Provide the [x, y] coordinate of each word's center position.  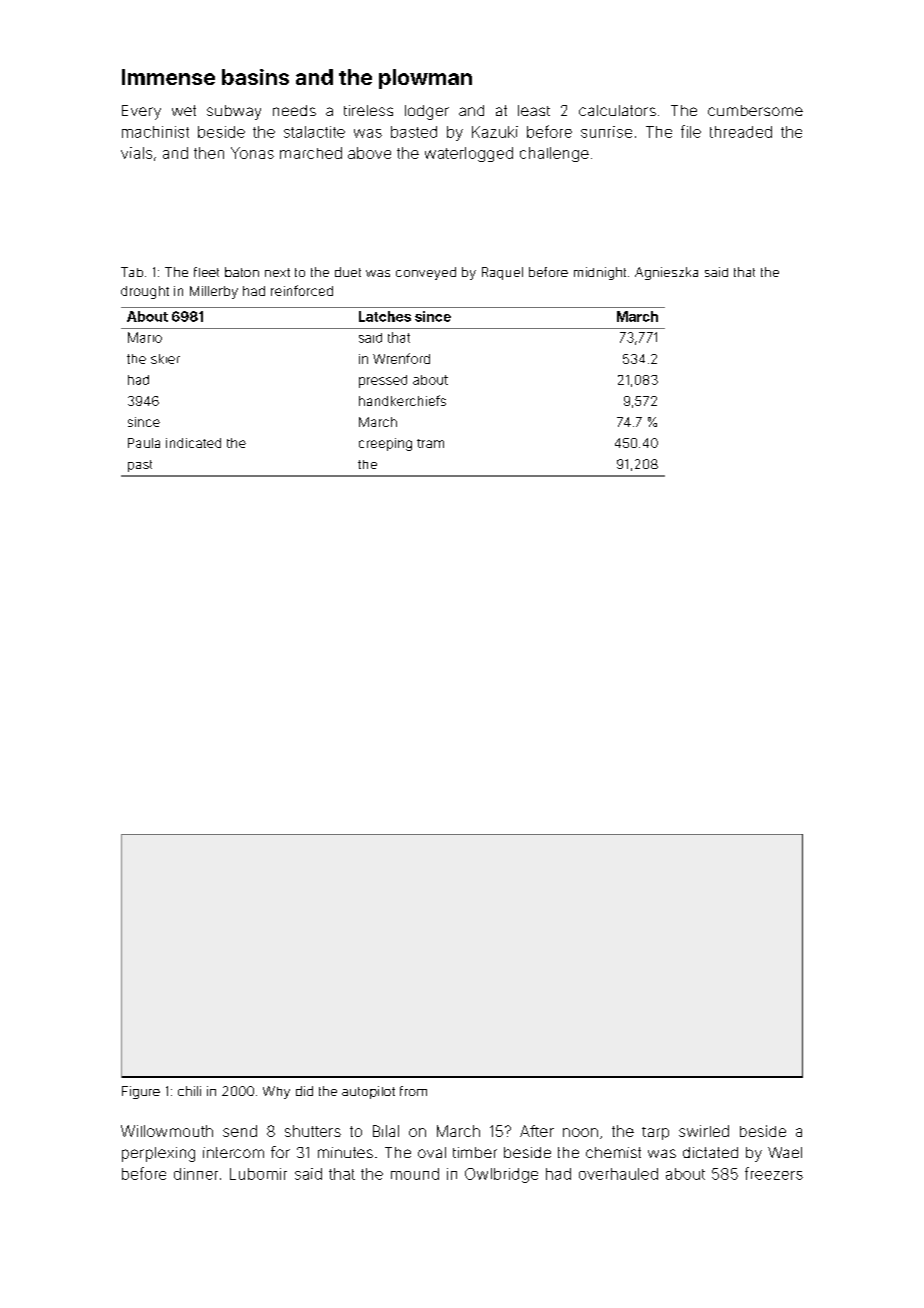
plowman [425, 79]
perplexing [158, 1154]
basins [255, 77]
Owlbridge [501, 1175]
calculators [617, 110]
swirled [704, 1131]
